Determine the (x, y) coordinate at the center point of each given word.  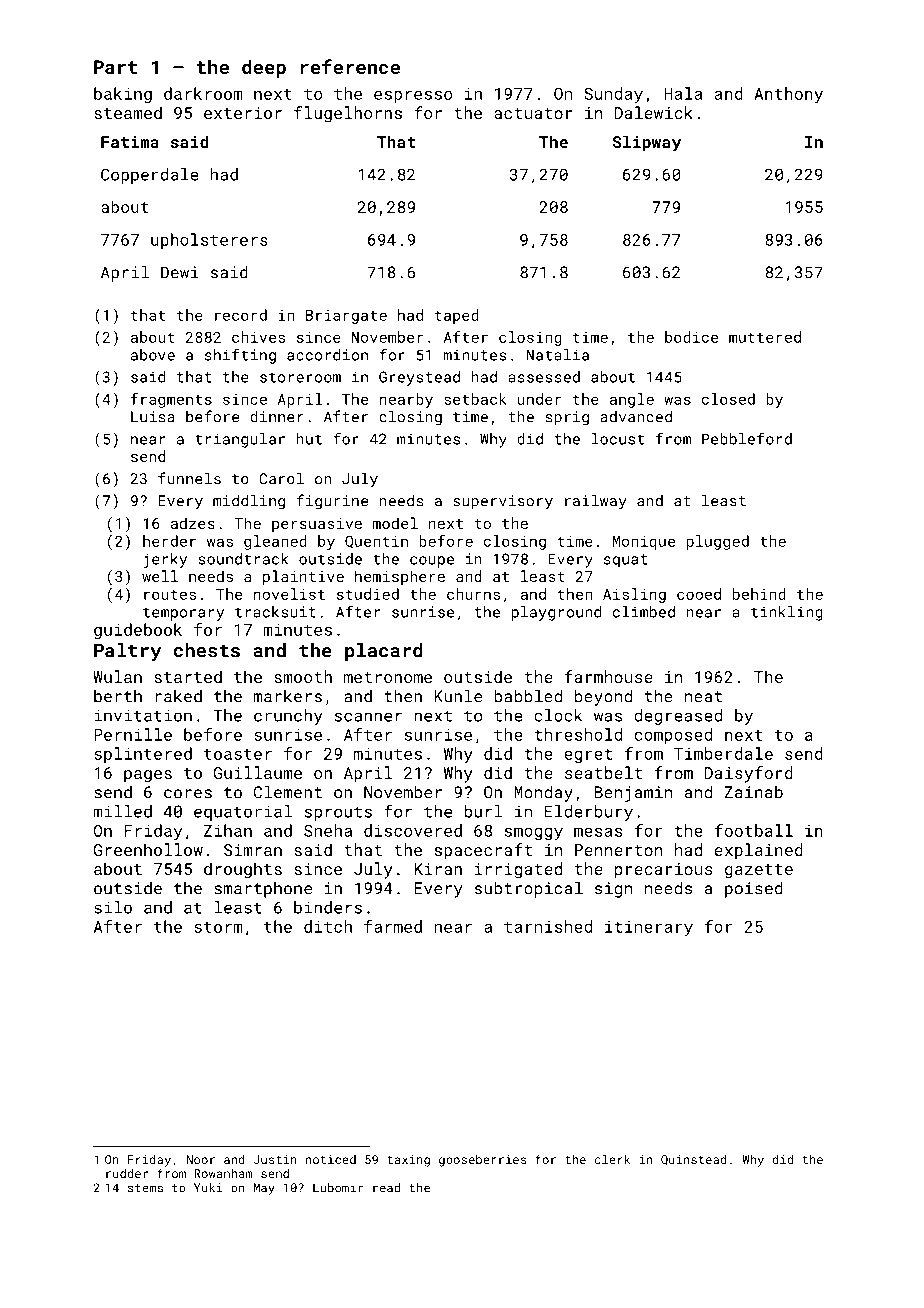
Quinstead (694, 1160)
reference (350, 66)
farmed (393, 926)
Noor (201, 1159)
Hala (683, 93)
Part (115, 67)
